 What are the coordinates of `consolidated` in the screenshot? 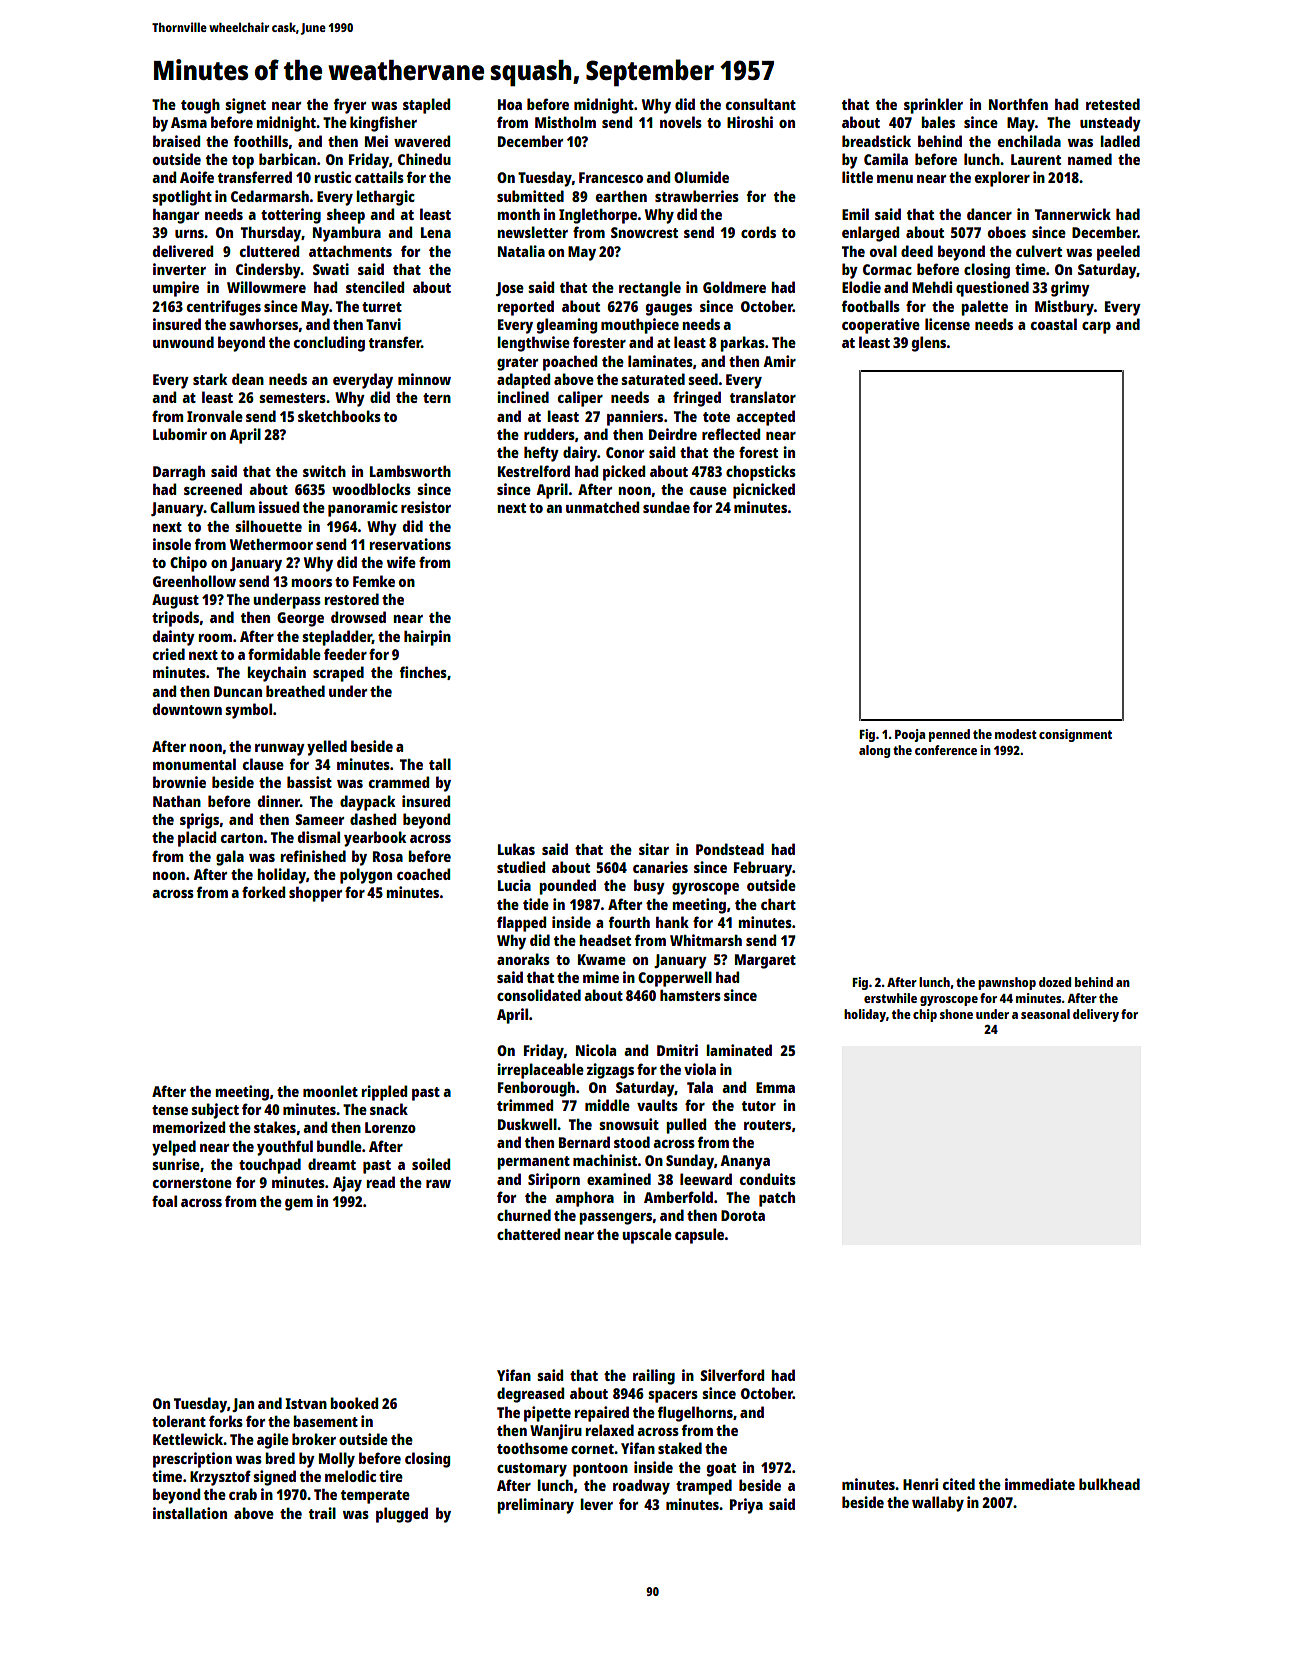 It's located at (539, 995).
